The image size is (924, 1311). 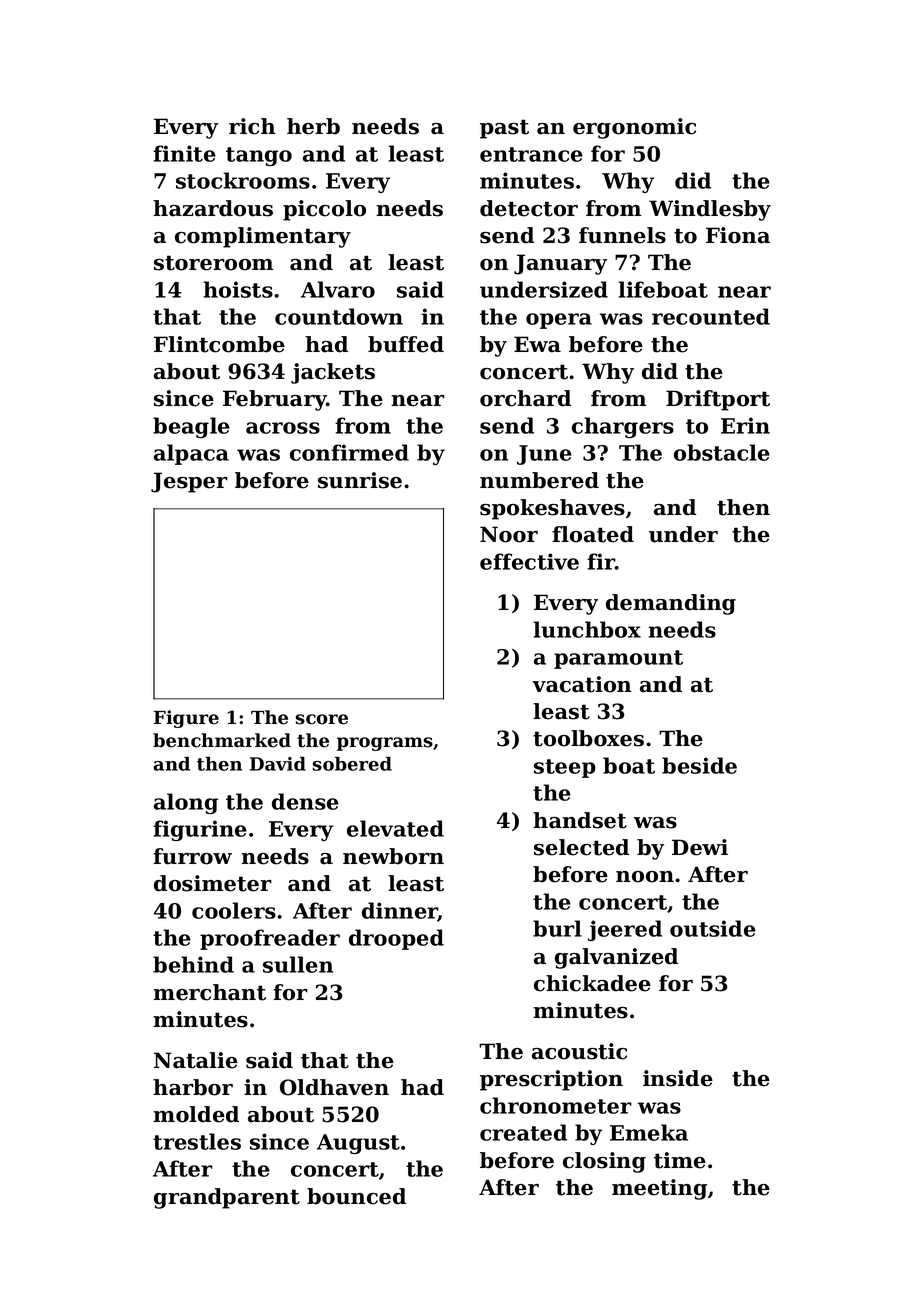 What do you see at coordinates (525, 398) in the screenshot?
I see `orchard` at bounding box center [525, 398].
